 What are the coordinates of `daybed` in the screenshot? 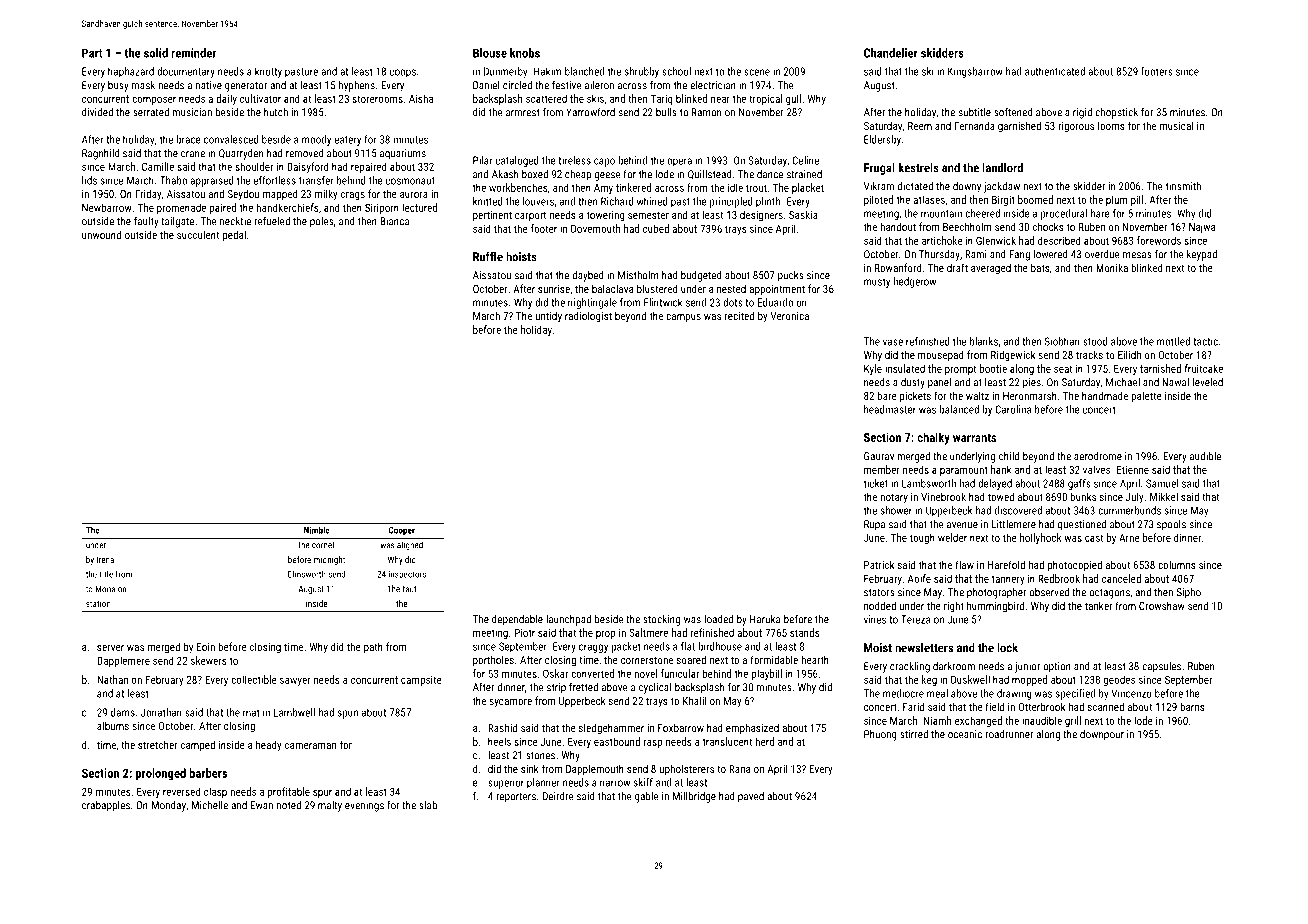 It's located at (588, 276).
